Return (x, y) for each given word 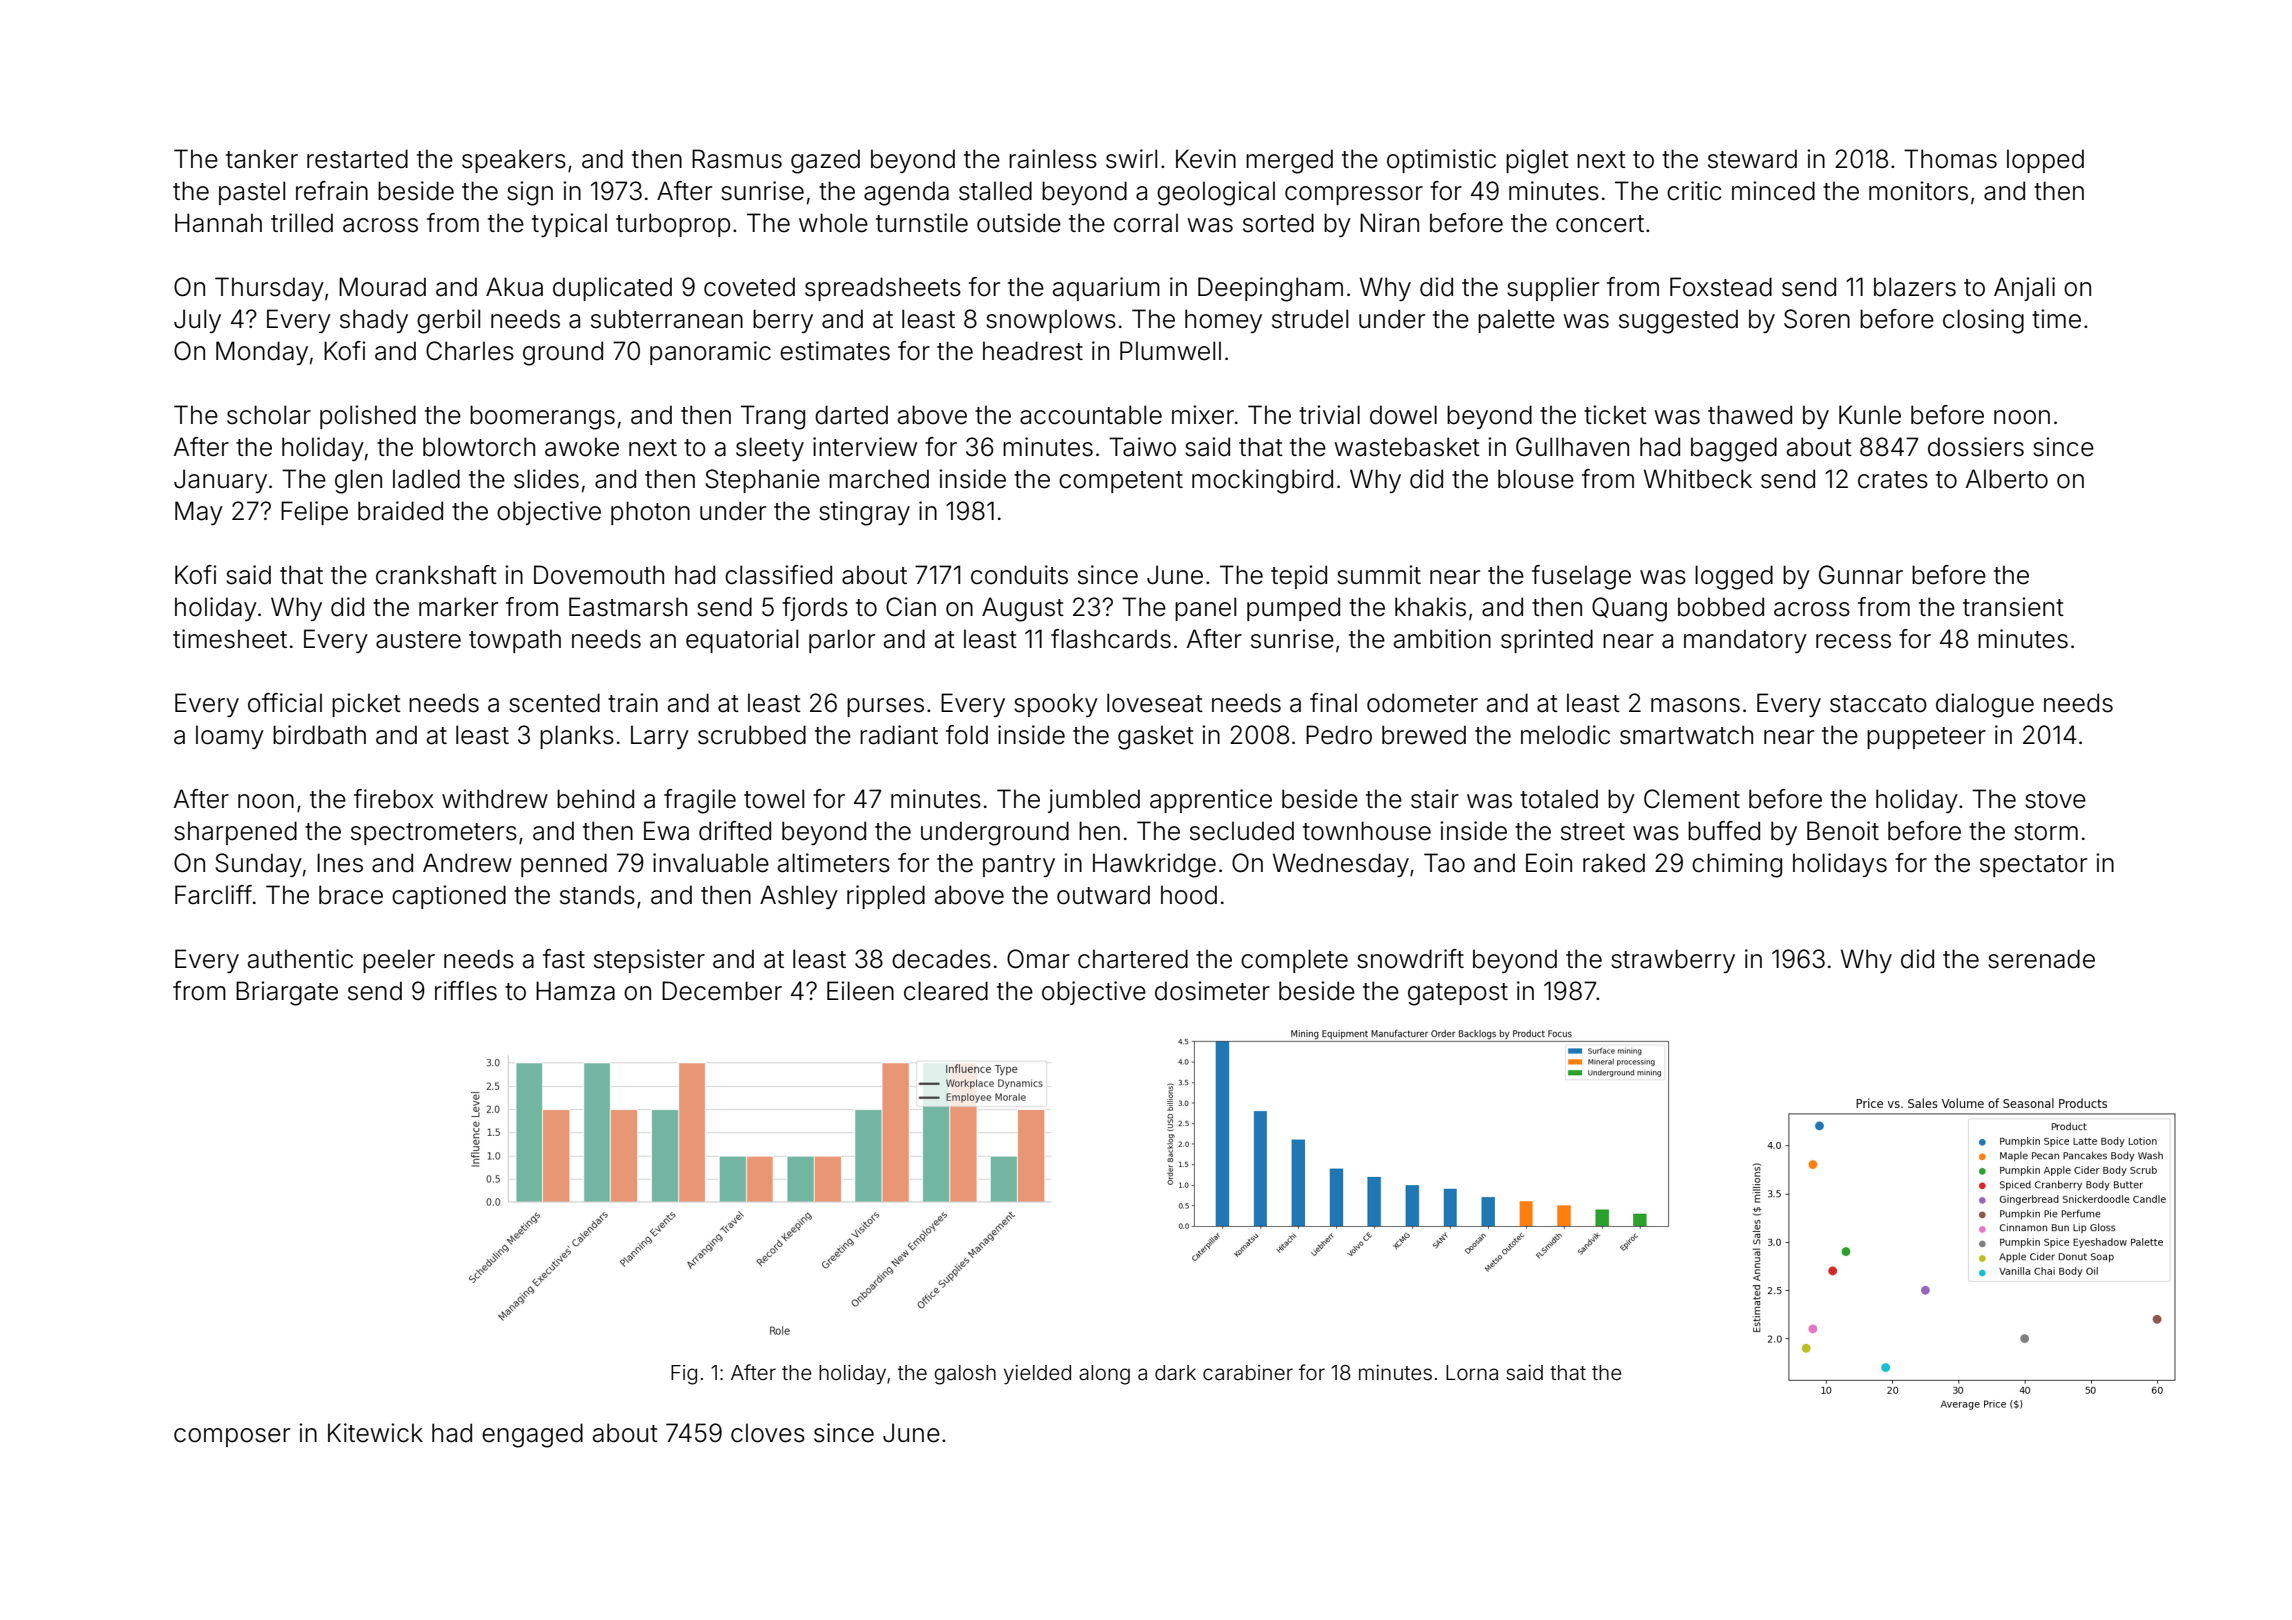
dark (1175, 1372)
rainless (1053, 159)
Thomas (1950, 159)
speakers (514, 161)
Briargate (287, 993)
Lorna (1472, 1372)
